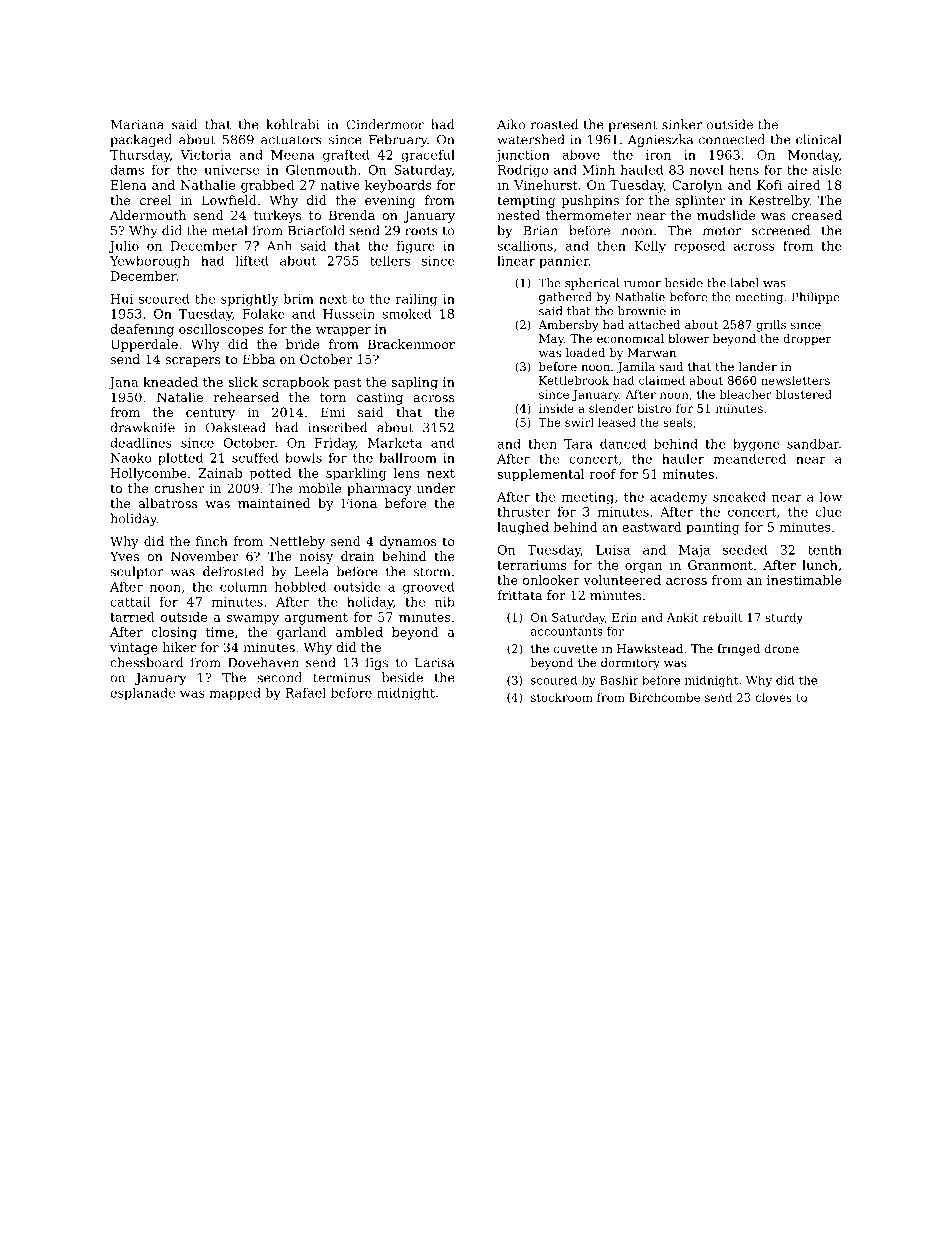 Image resolution: width=952 pixels, height=1233 pixels. I want to click on Mariana, so click(137, 125).
